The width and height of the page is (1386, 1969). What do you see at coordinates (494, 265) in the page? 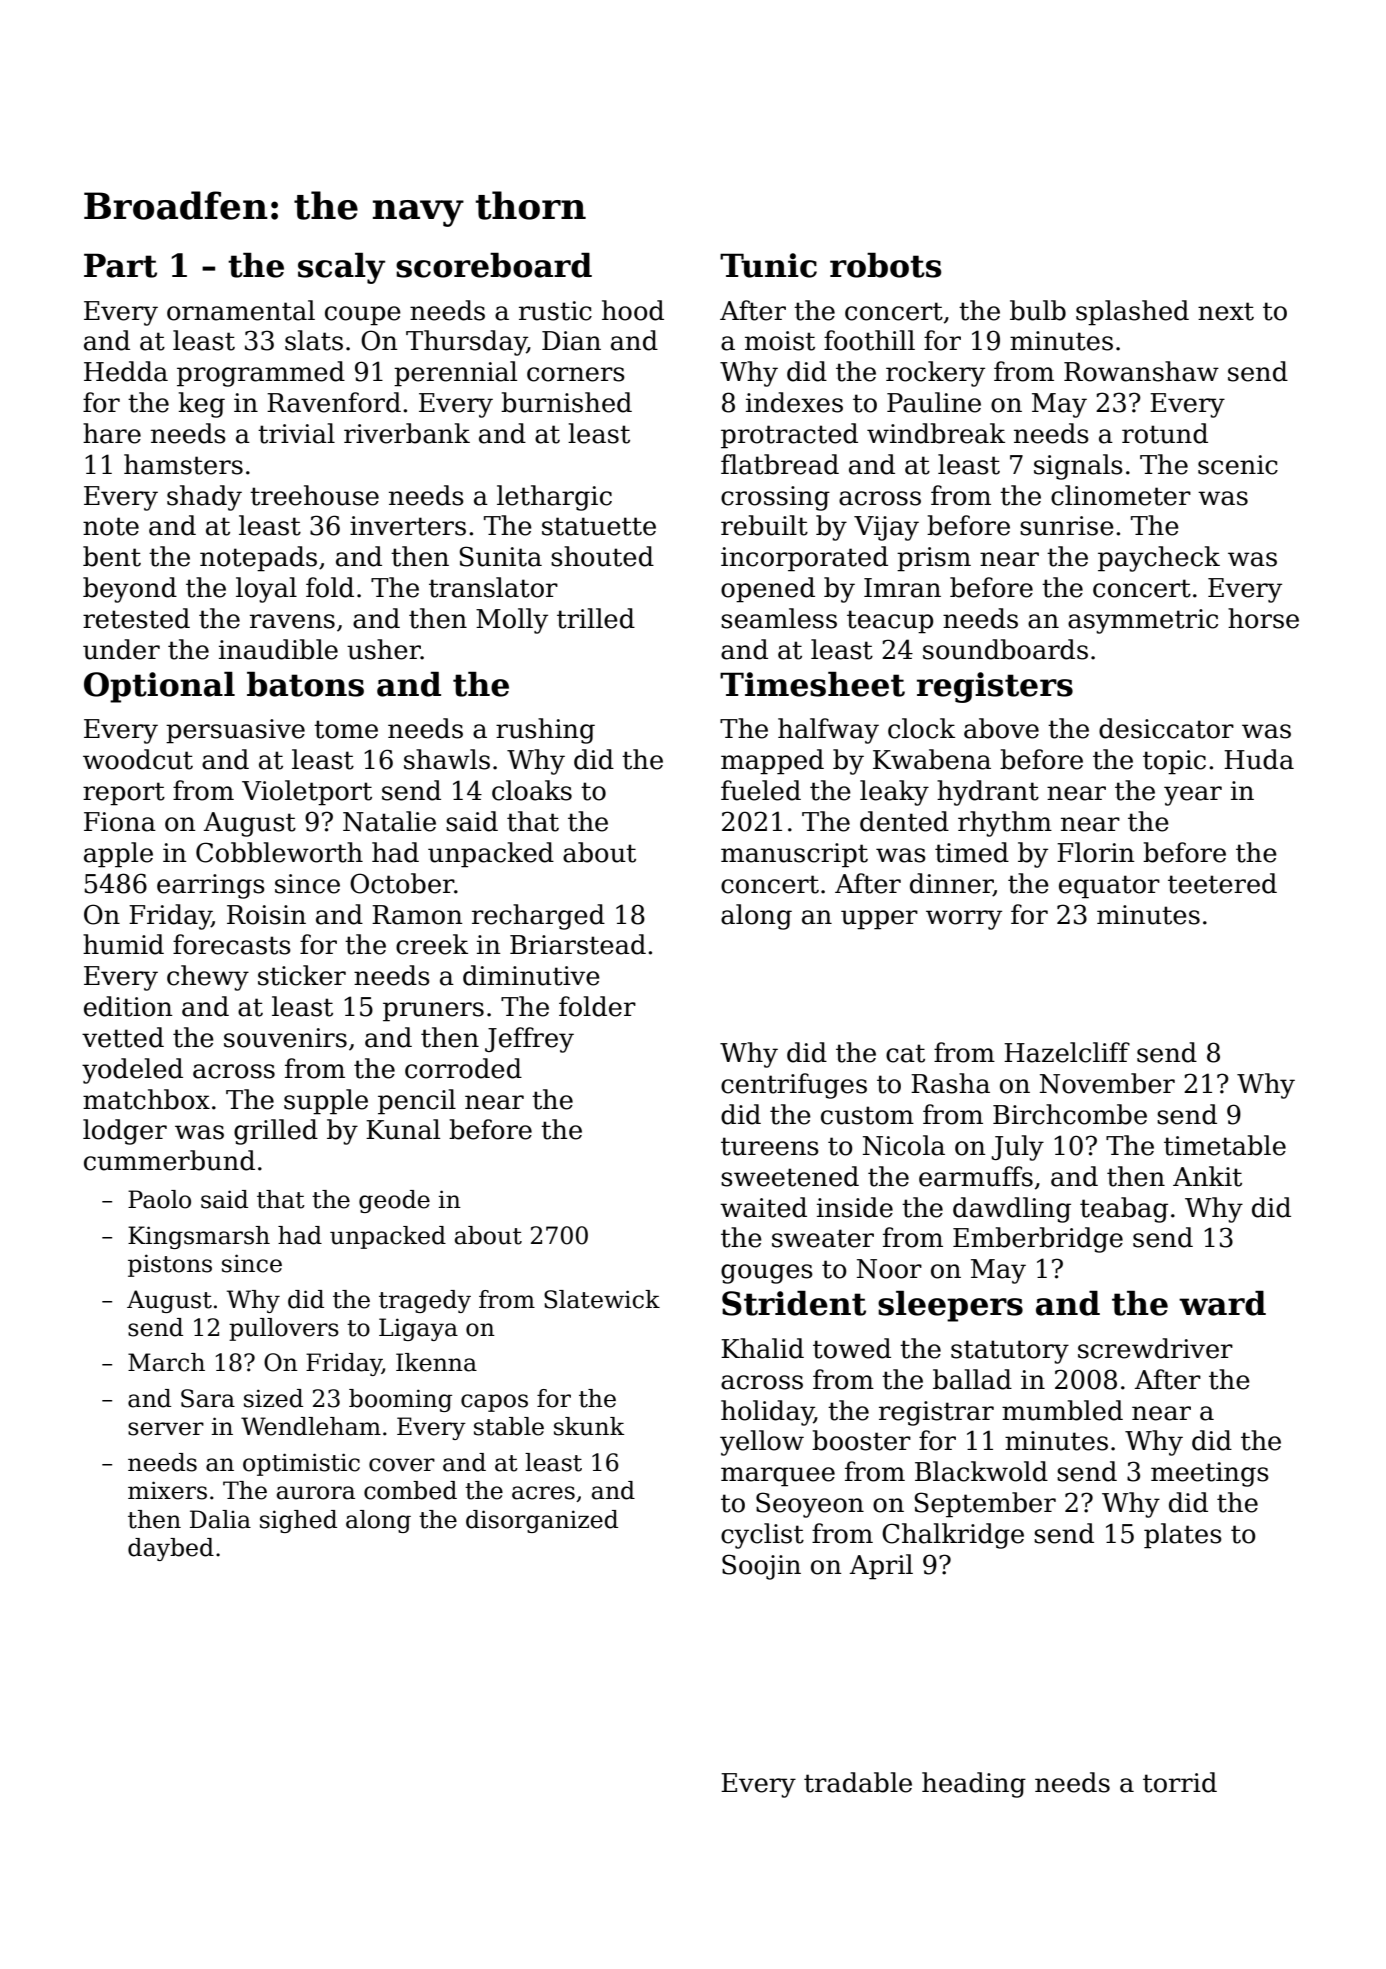
I see `scoreboard` at bounding box center [494, 265].
